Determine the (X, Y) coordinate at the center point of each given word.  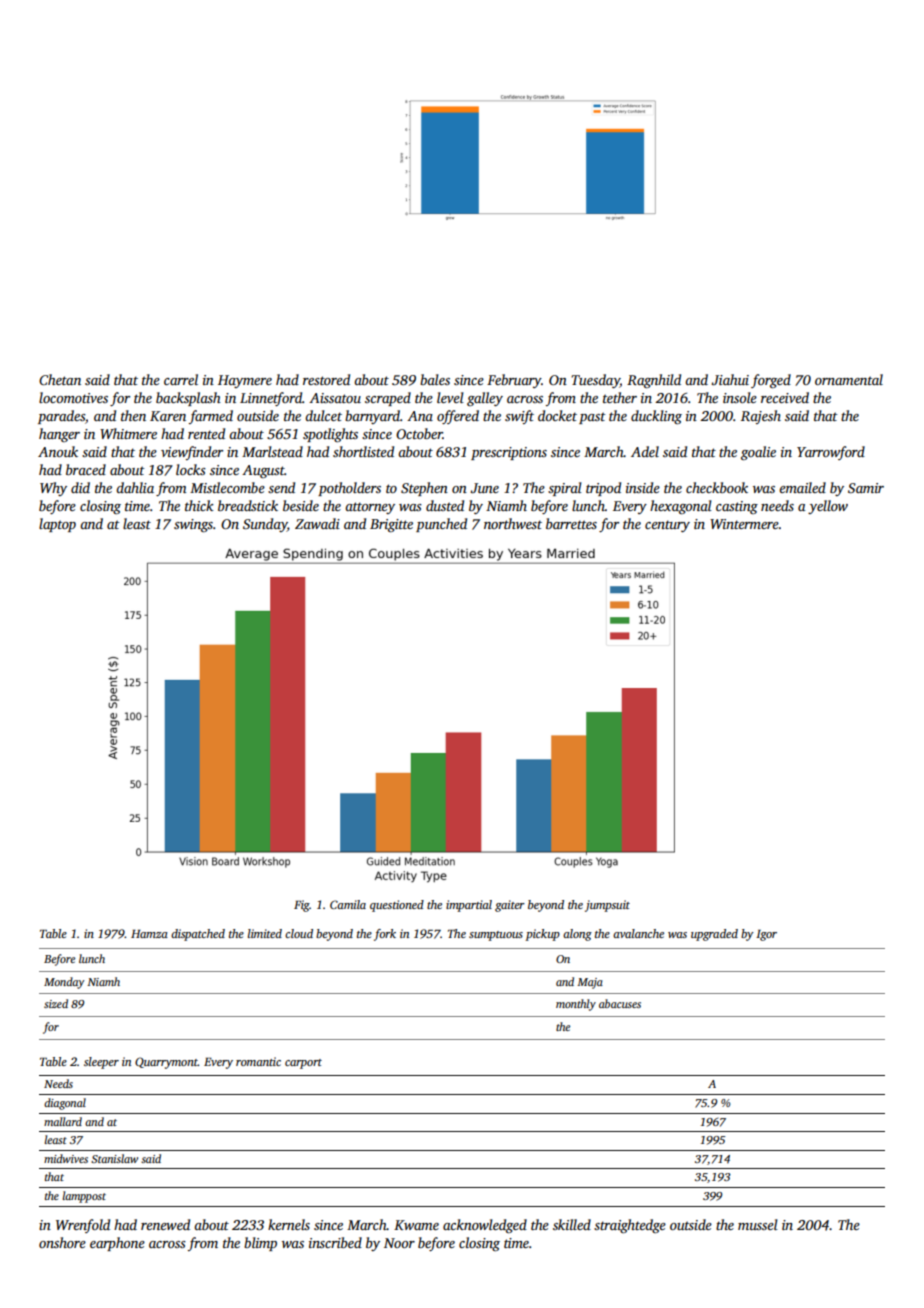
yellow (828, 507)
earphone (117, 1244)
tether (620, 397)
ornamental (849, 379)
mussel (758, 1224)
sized (56, 1003)
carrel (181, 379)
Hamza (149, 934)
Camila (348, 904)
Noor (399, 1243)
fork (385, 935)
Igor (766, 935)
